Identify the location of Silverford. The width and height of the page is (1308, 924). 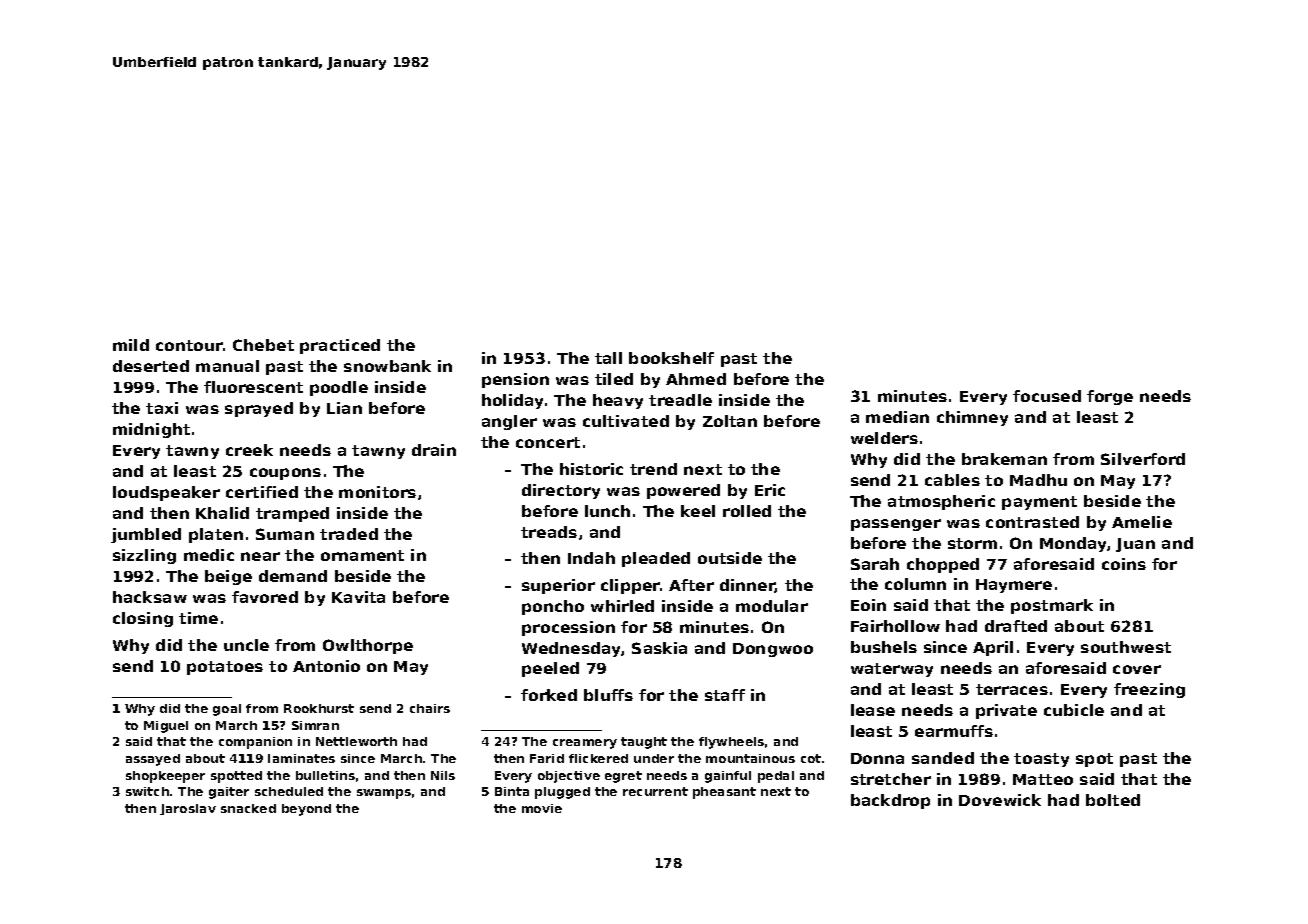
(1143, 459).
